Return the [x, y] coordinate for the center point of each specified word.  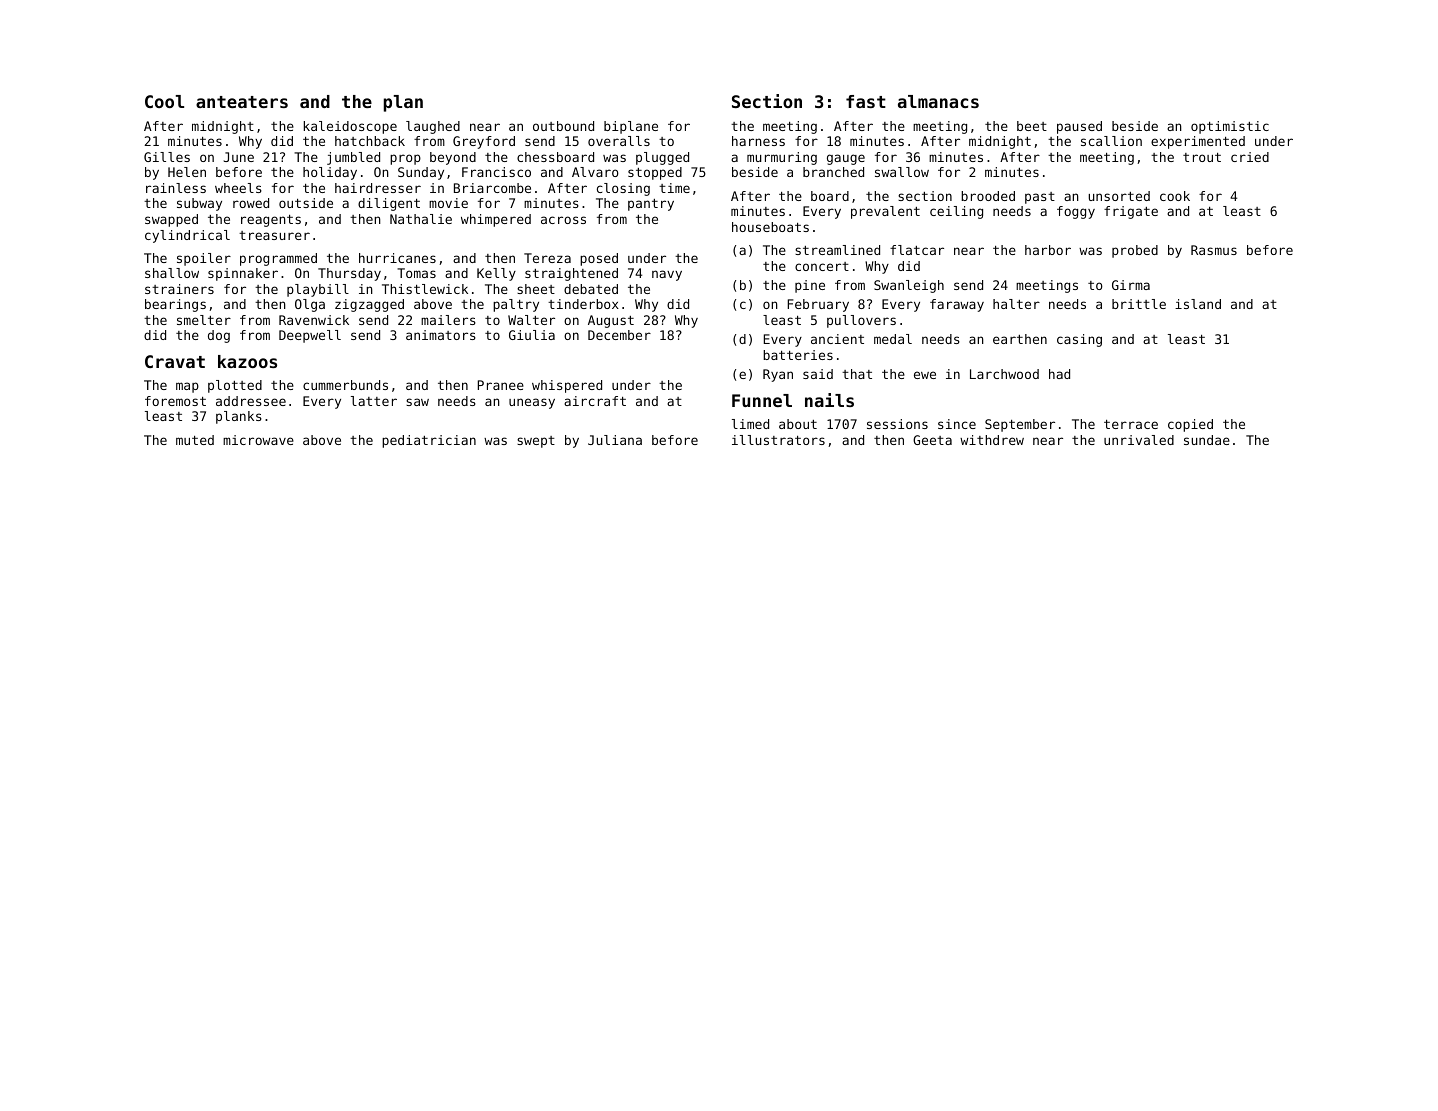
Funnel [762, 400]
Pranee [501, 385]
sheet [536, 289]
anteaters [242, 102]
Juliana [615, 440]
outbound [563, 126]
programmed [278, 259]
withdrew [992, 440]
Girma [1131, 285]
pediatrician [429, 441]
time [674, 188]
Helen [187, 172]
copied [1190, 425]
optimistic [1230, 127]
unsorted [1119, 196]
